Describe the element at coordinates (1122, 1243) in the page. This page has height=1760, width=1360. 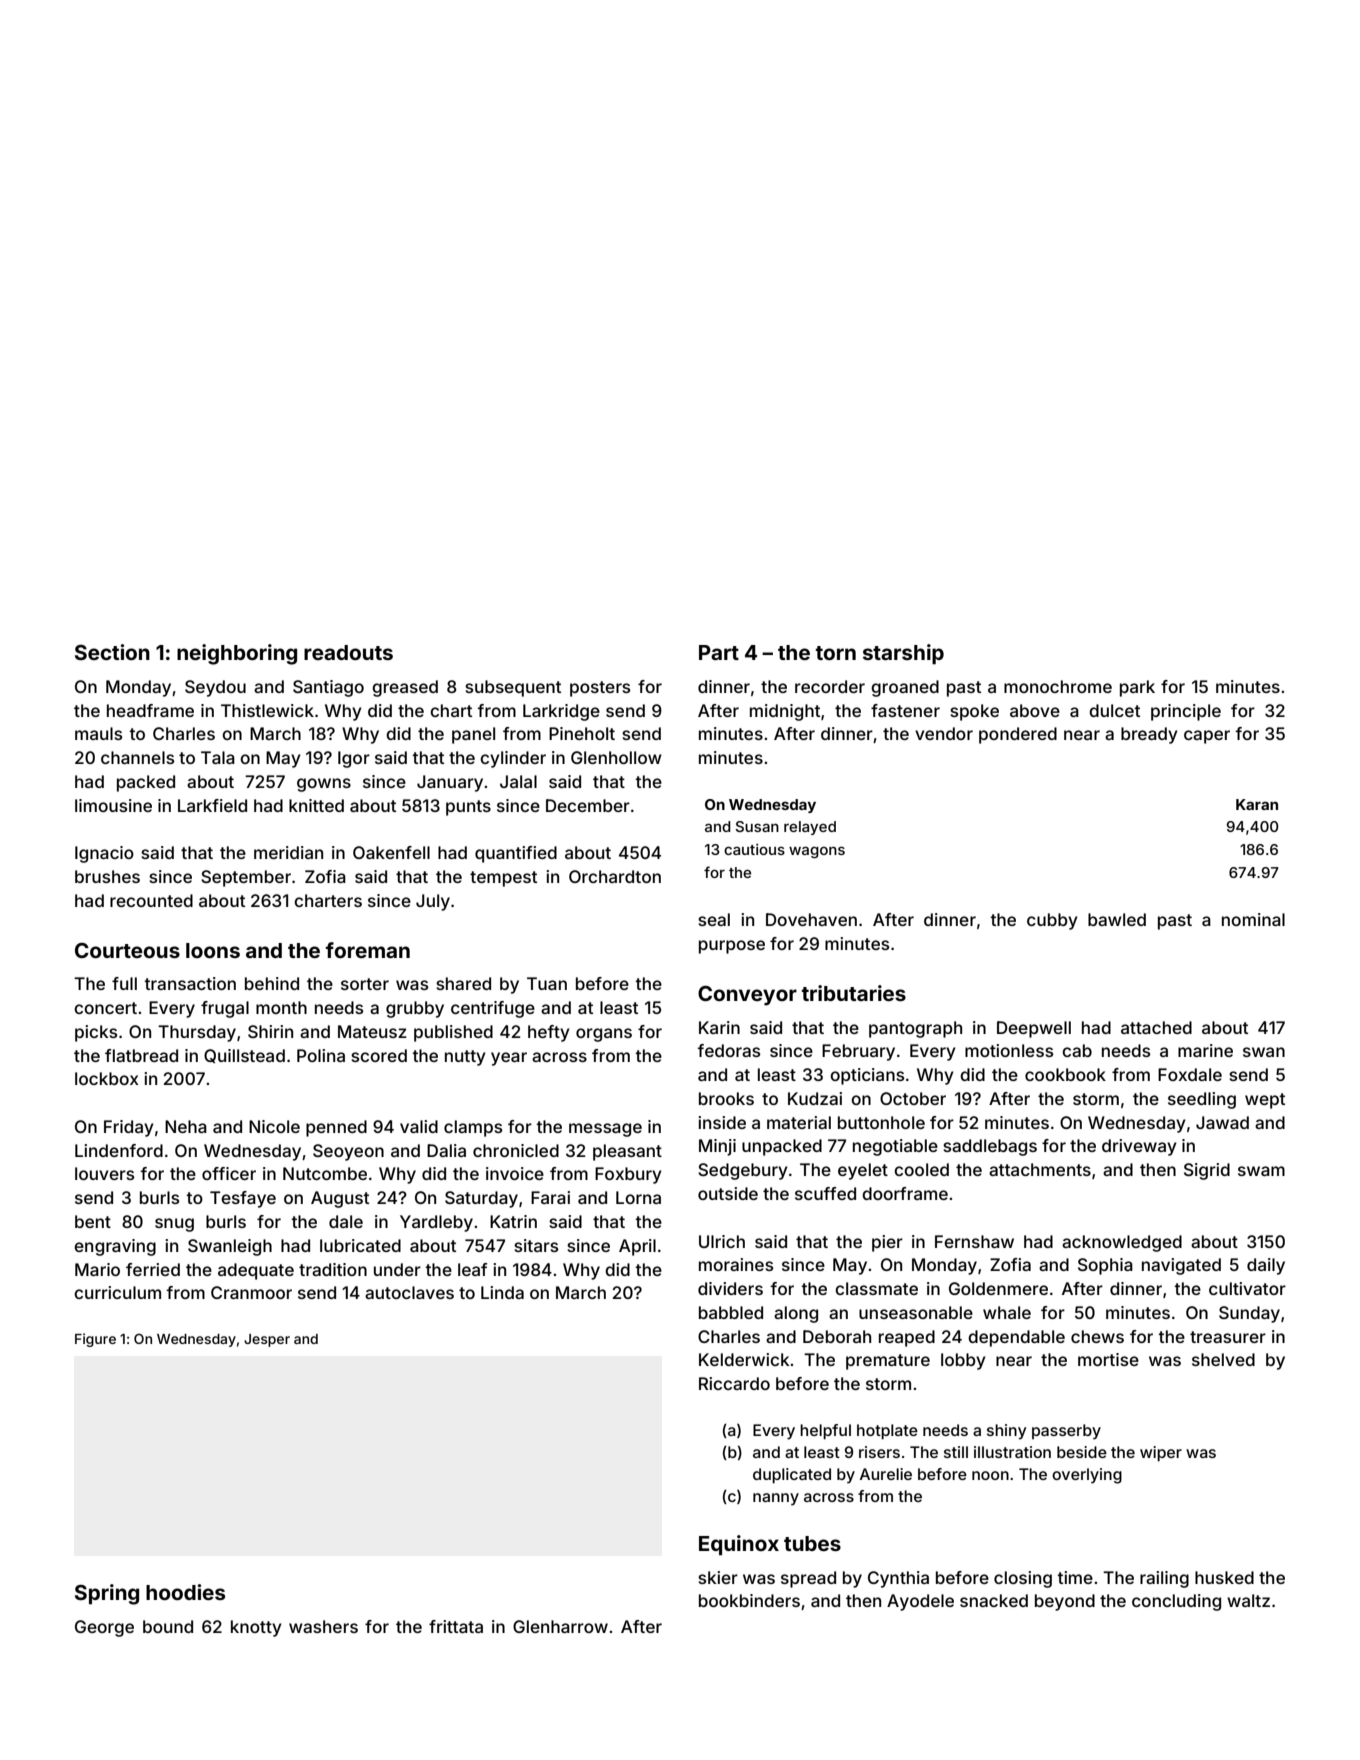
I see `acknowledged` at that location.
